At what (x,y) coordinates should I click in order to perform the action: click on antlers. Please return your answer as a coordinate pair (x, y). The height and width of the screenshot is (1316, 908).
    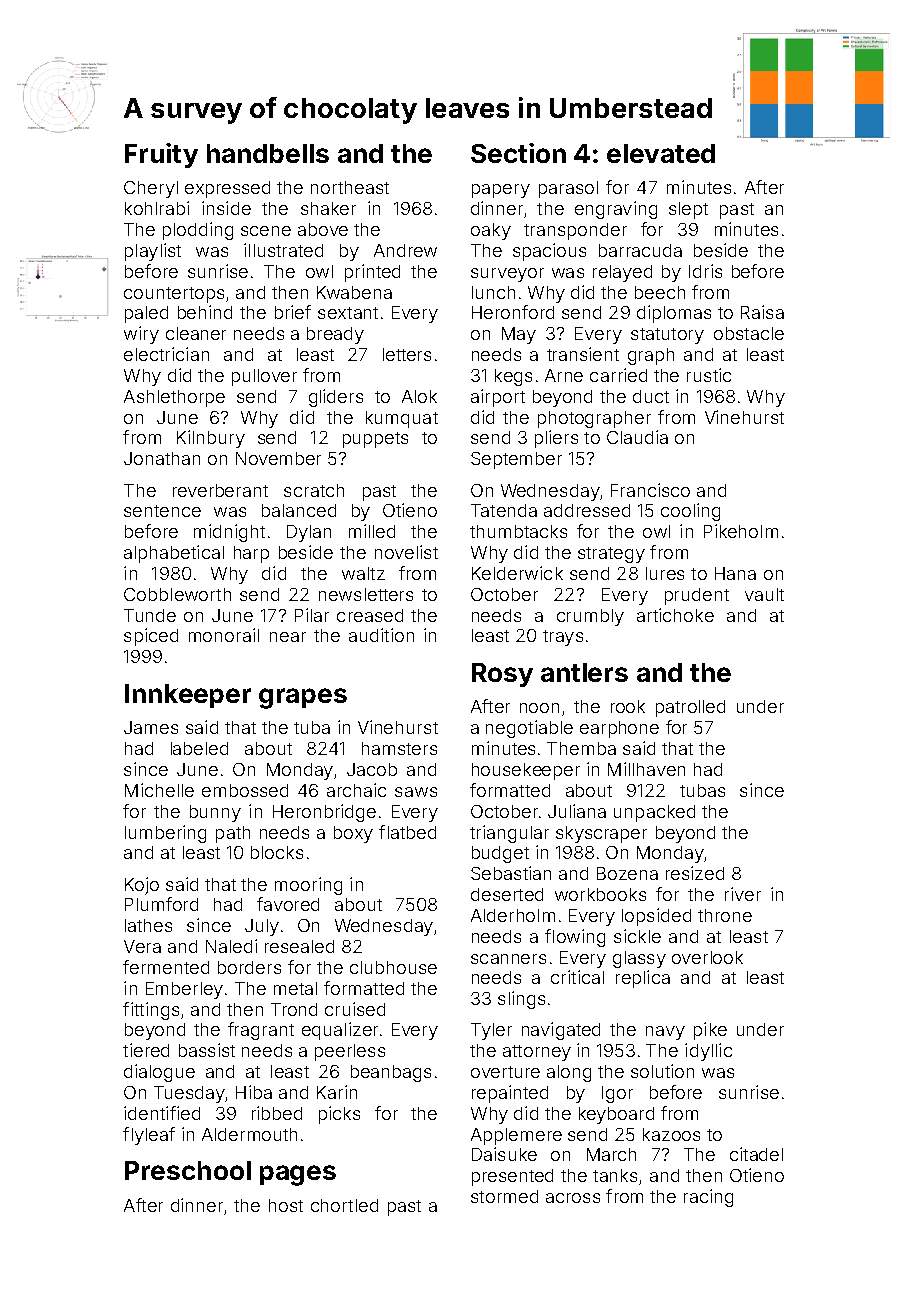
    Looking at the image, I should click on (584, 672).
